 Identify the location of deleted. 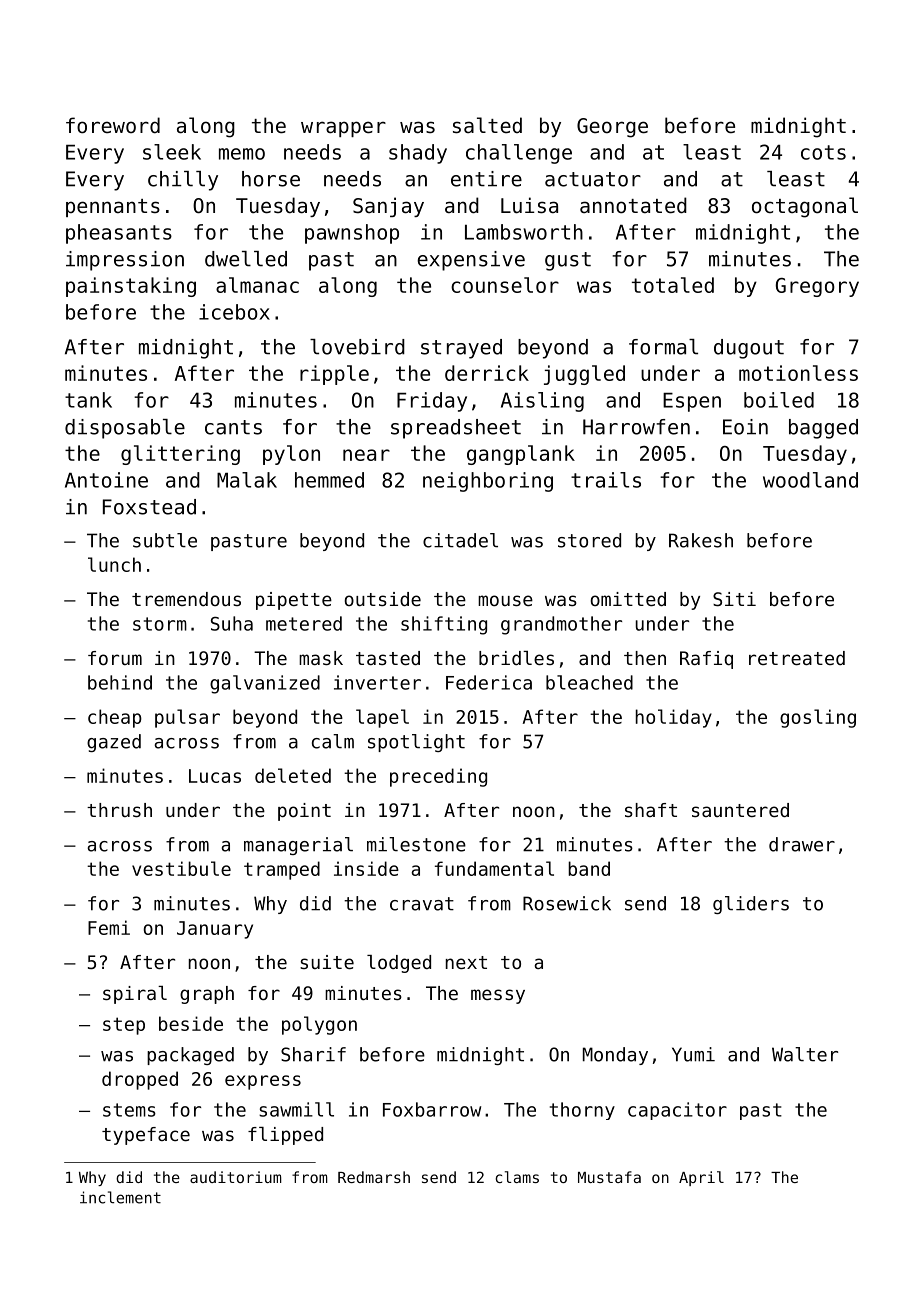
(293, 775).
